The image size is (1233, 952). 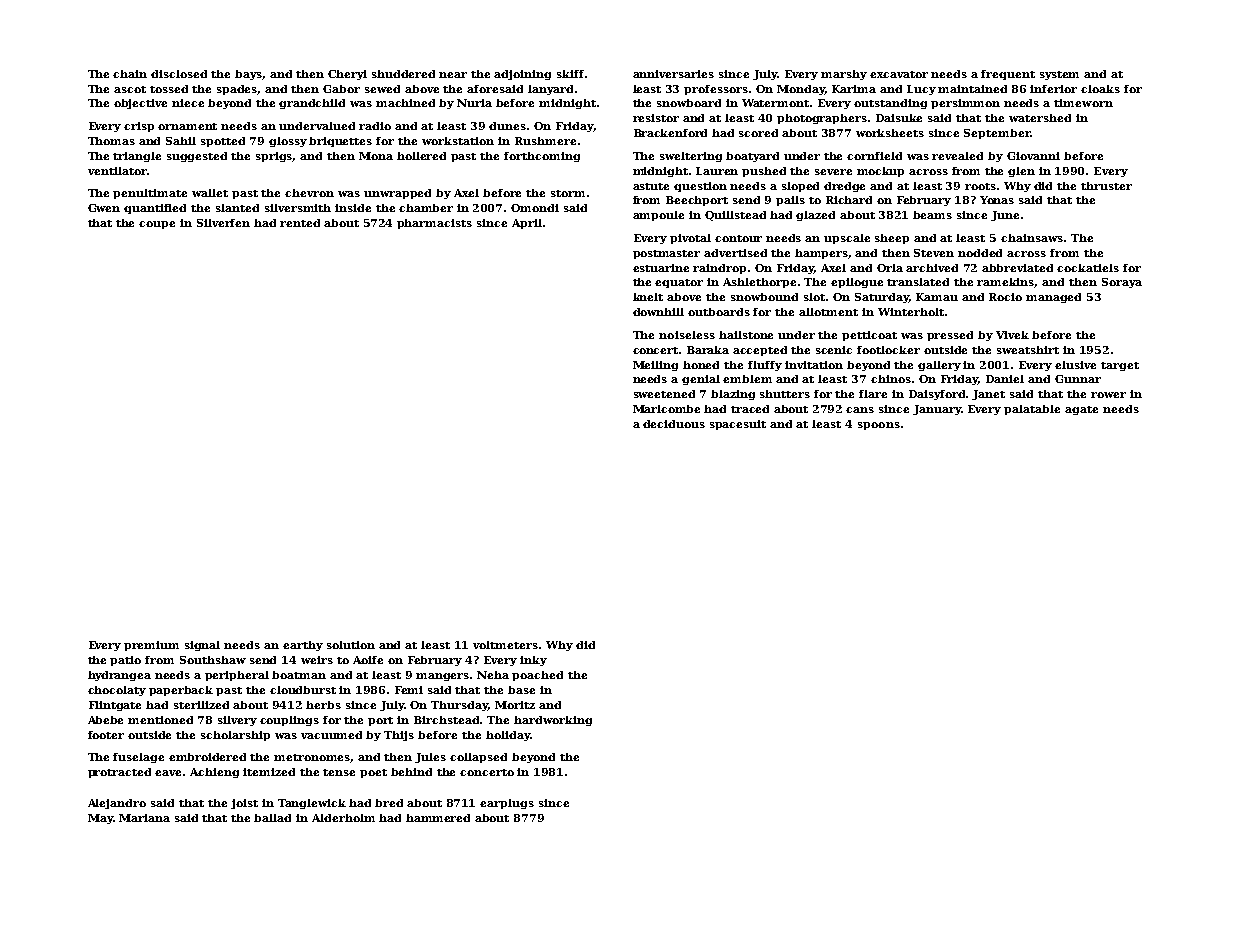 I want to click on signal, so click(x=202, y=646).
